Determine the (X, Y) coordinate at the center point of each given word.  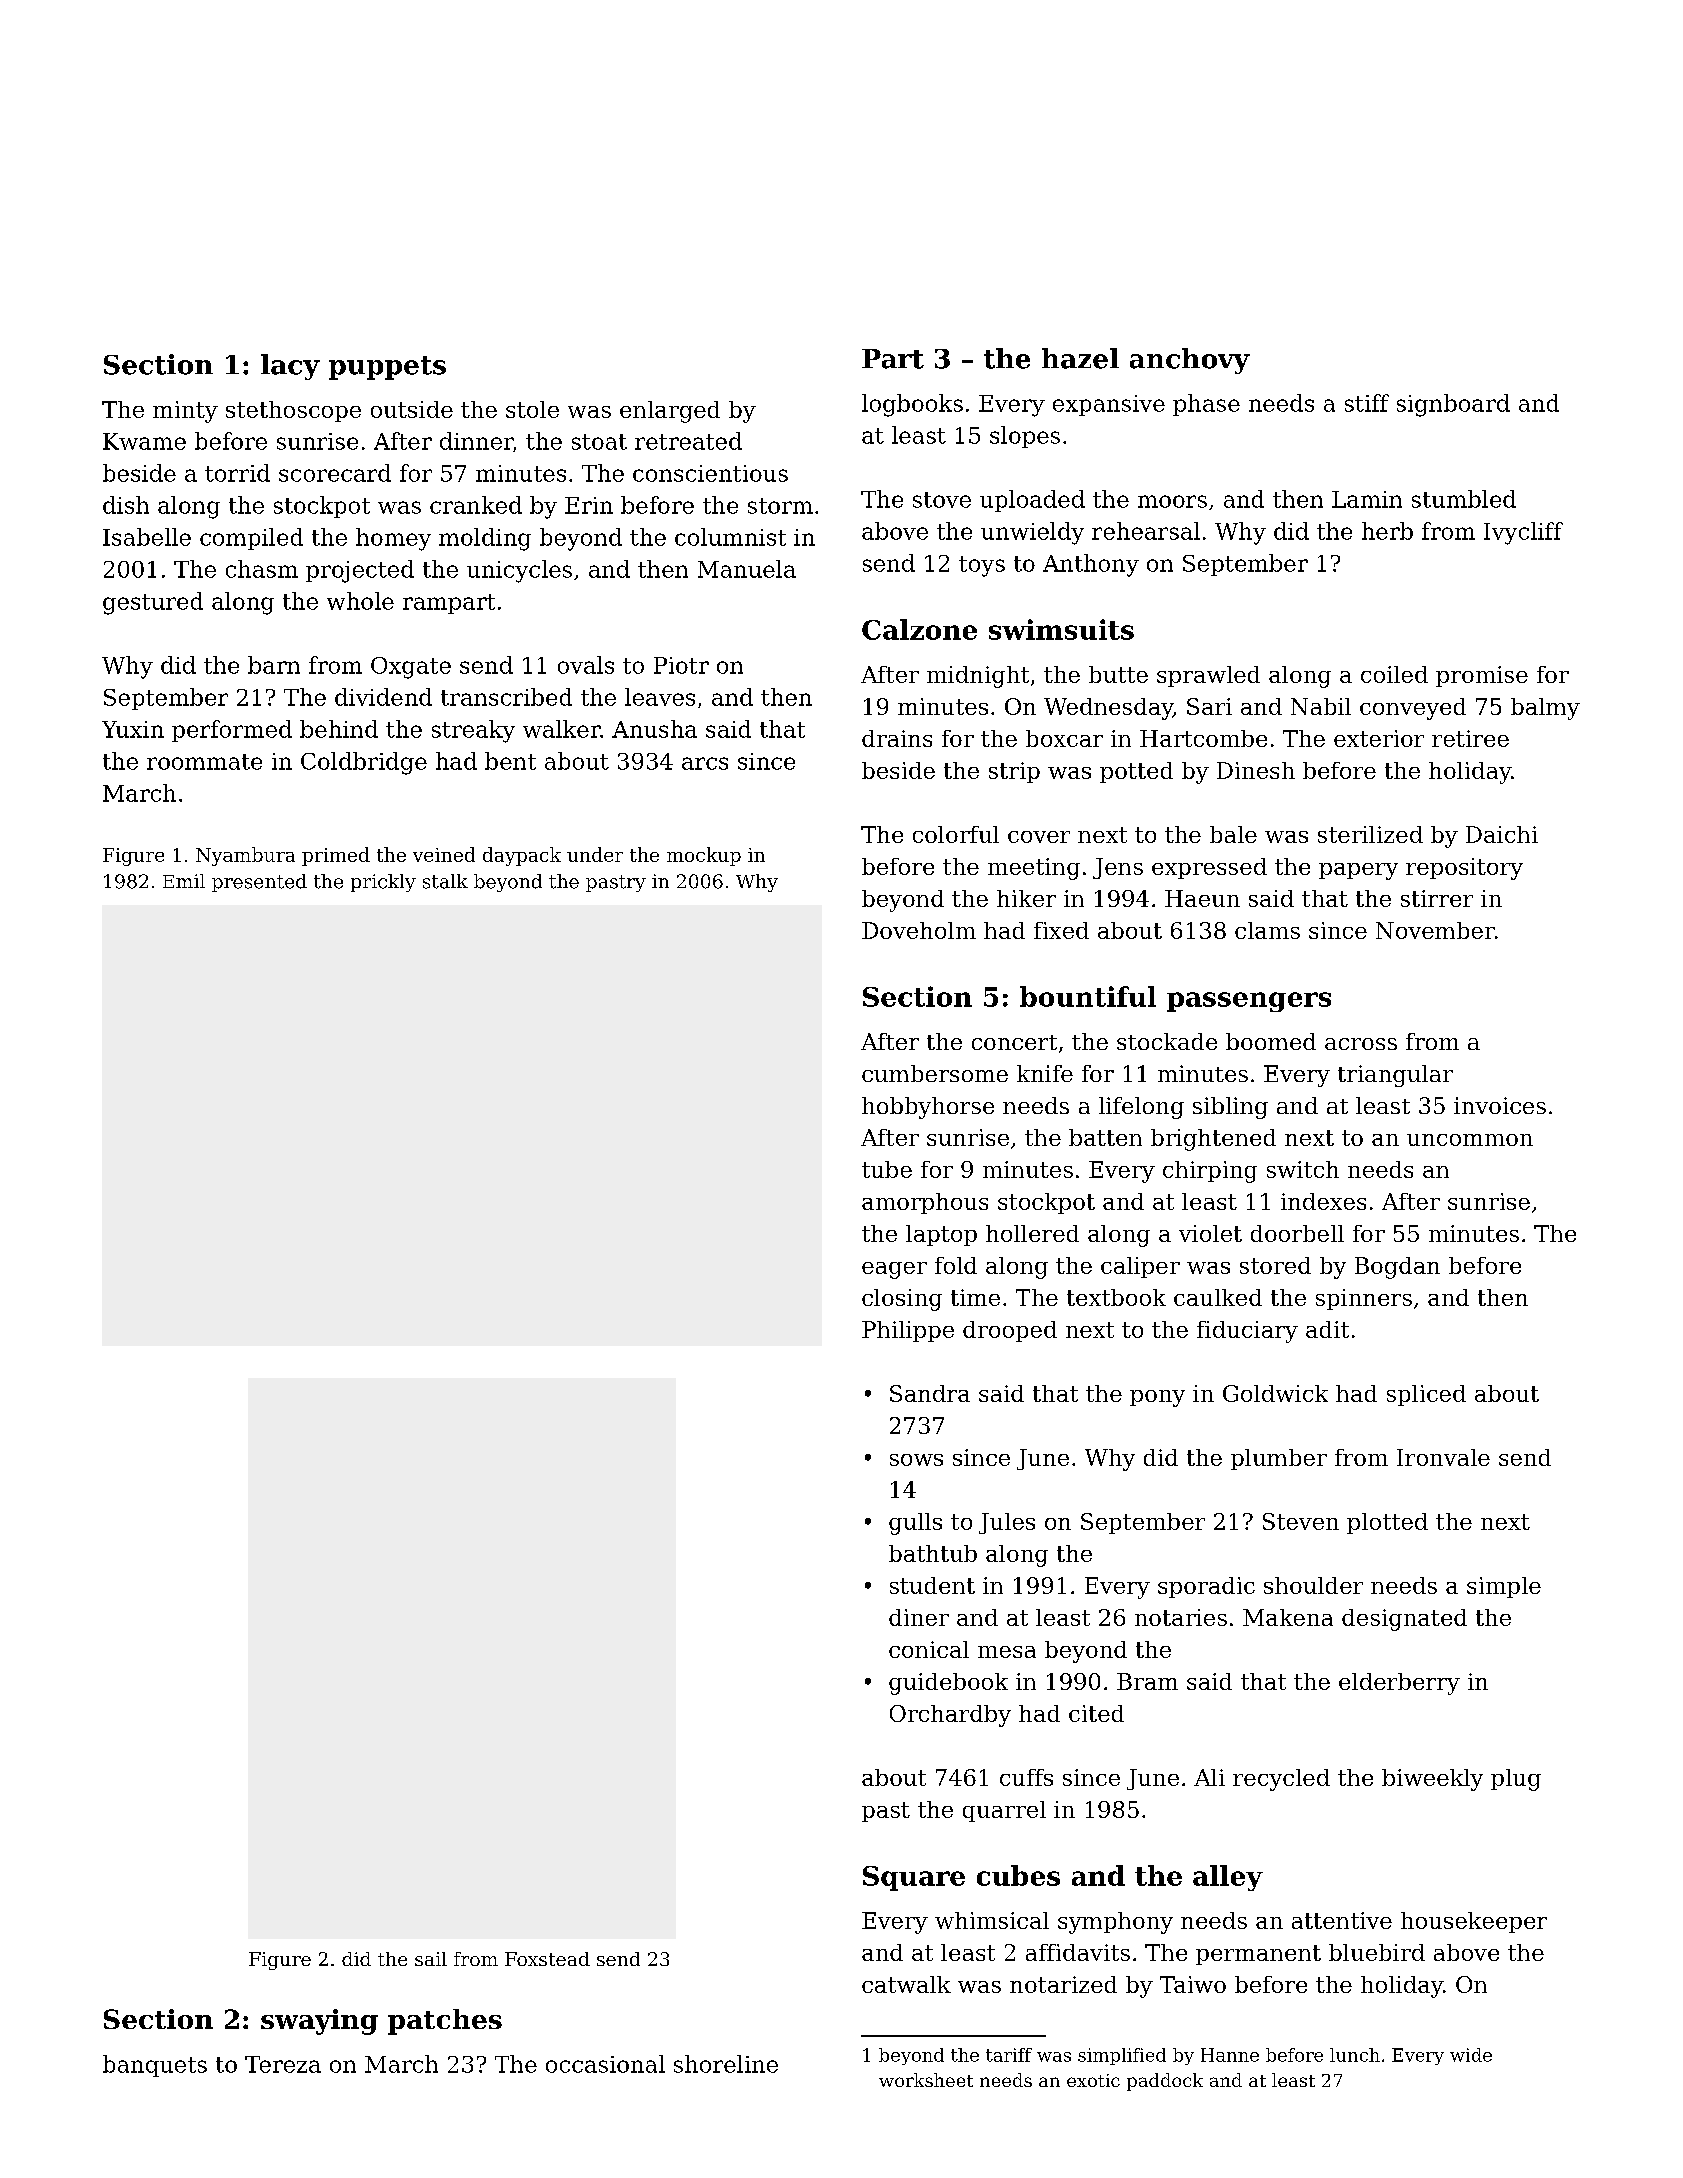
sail (431, 1959)
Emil (184, 881)
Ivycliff (1523, 533)
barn (274, 665)
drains (897, 738)
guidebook (948, 1684)
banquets (155, 2066)
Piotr (681, 665)
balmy (1545, 709)
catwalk (906, 1984)
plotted (1387, 1523)
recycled (1281, 1780)
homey (393, 539)
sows (916, 1460)
